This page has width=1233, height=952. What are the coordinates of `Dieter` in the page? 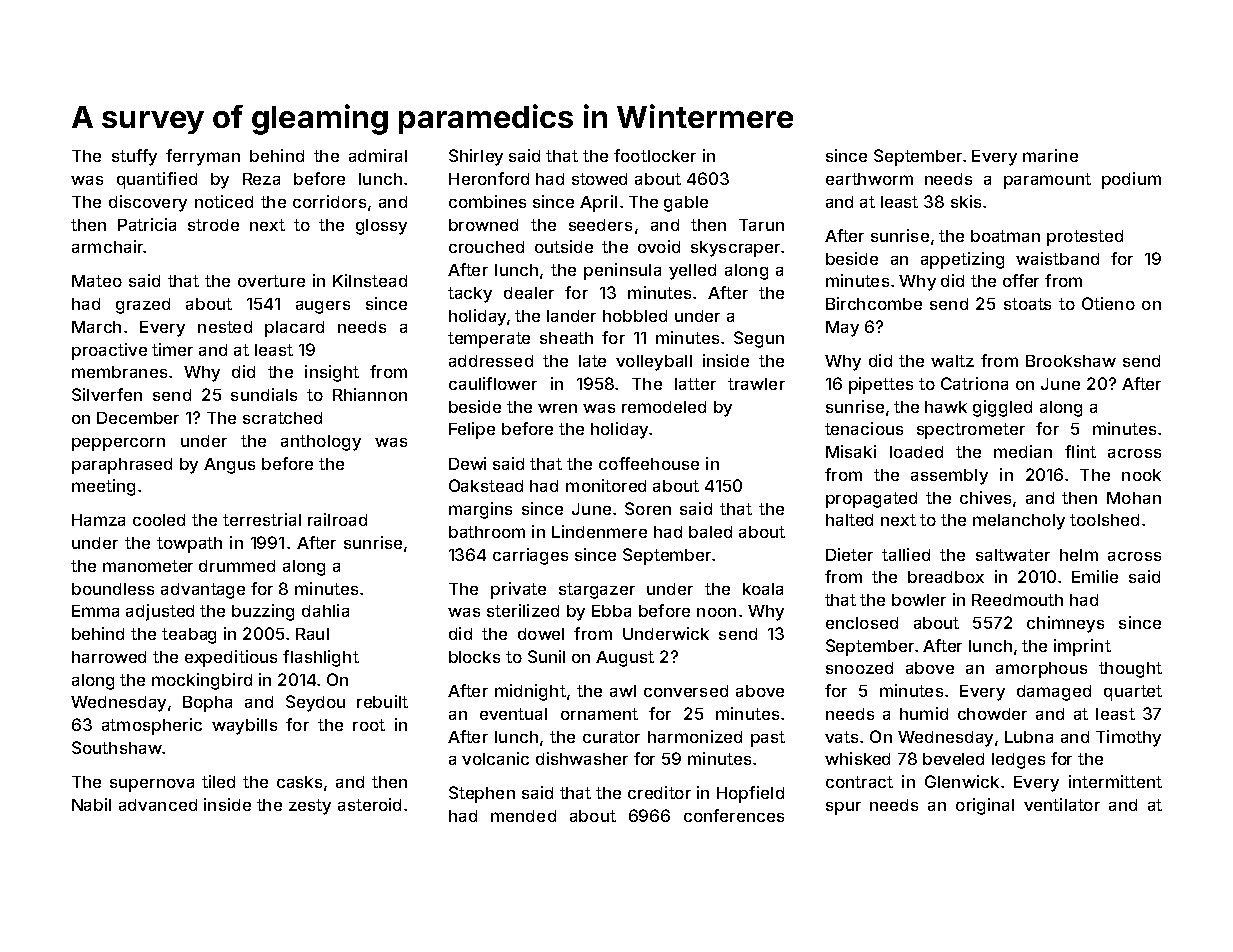 It's located at (849, 554).
